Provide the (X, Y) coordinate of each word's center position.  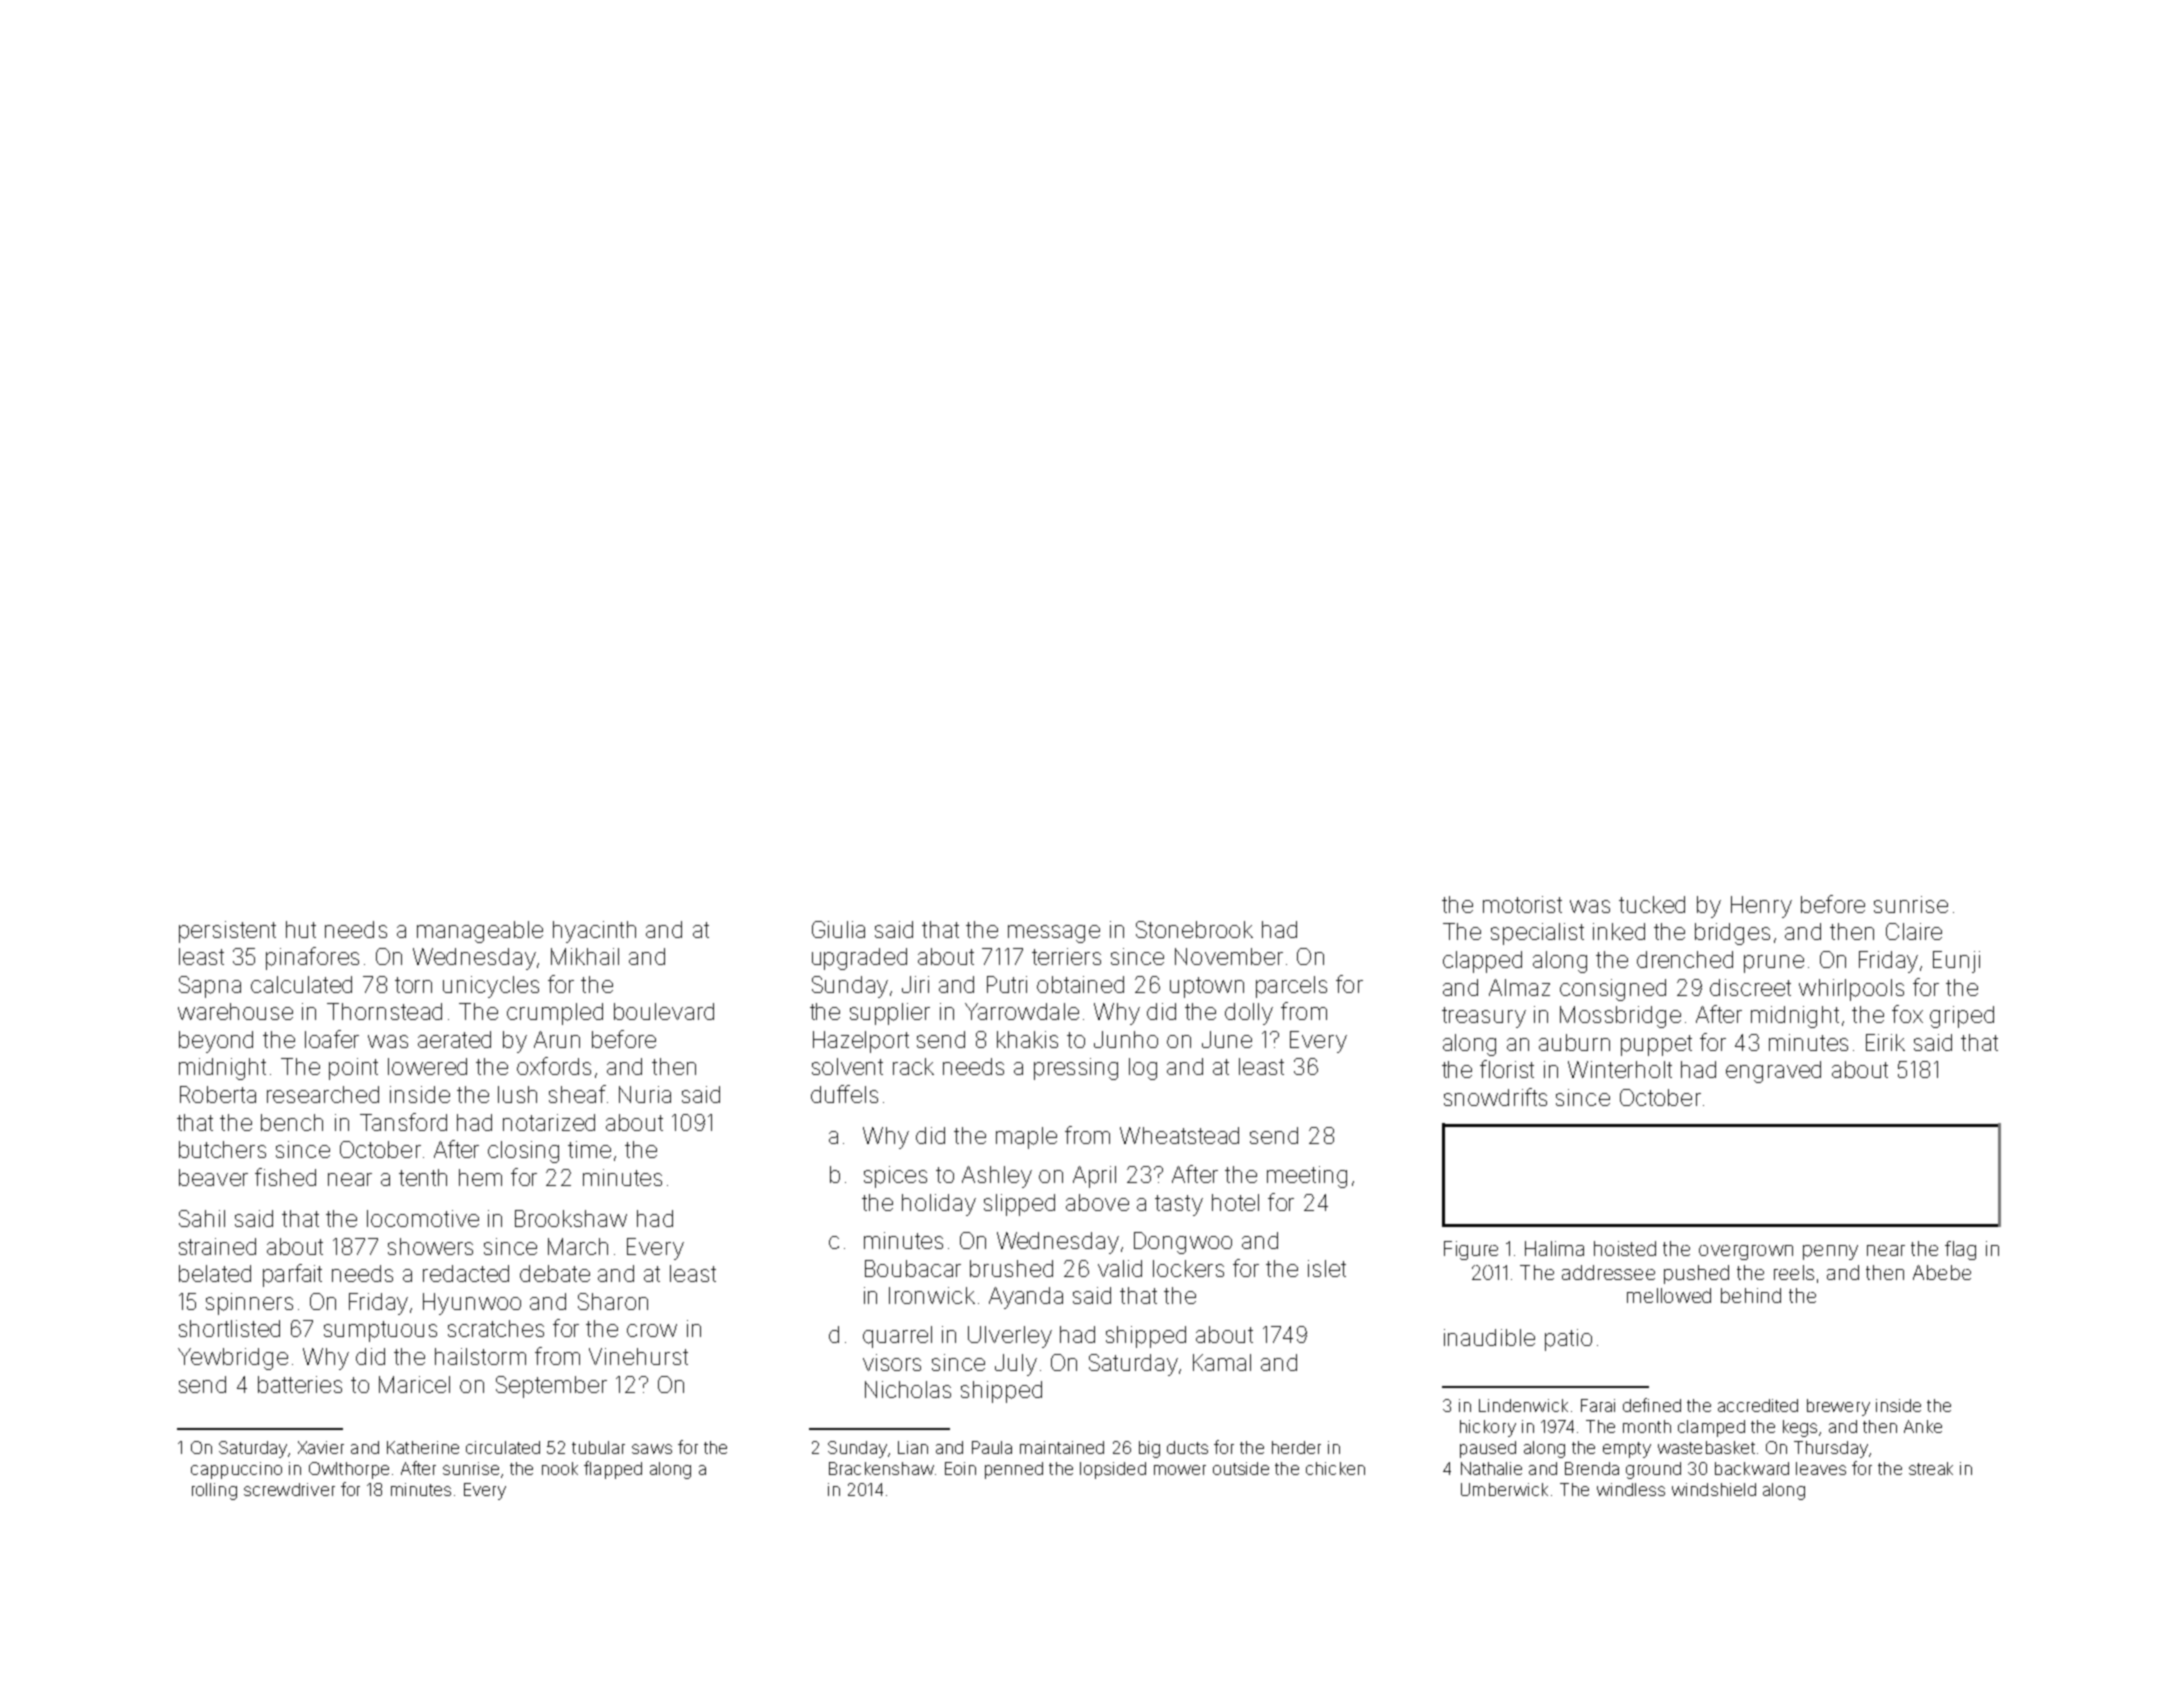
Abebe (1942, 1272)
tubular (598, 1447)
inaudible (1489, 1337)
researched (323, 1094)
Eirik (1885, 1042)
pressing (1076, 1069)
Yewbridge (233, 1359)
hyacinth (594, 932)
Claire (1914, 931)
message (1054, 934)
